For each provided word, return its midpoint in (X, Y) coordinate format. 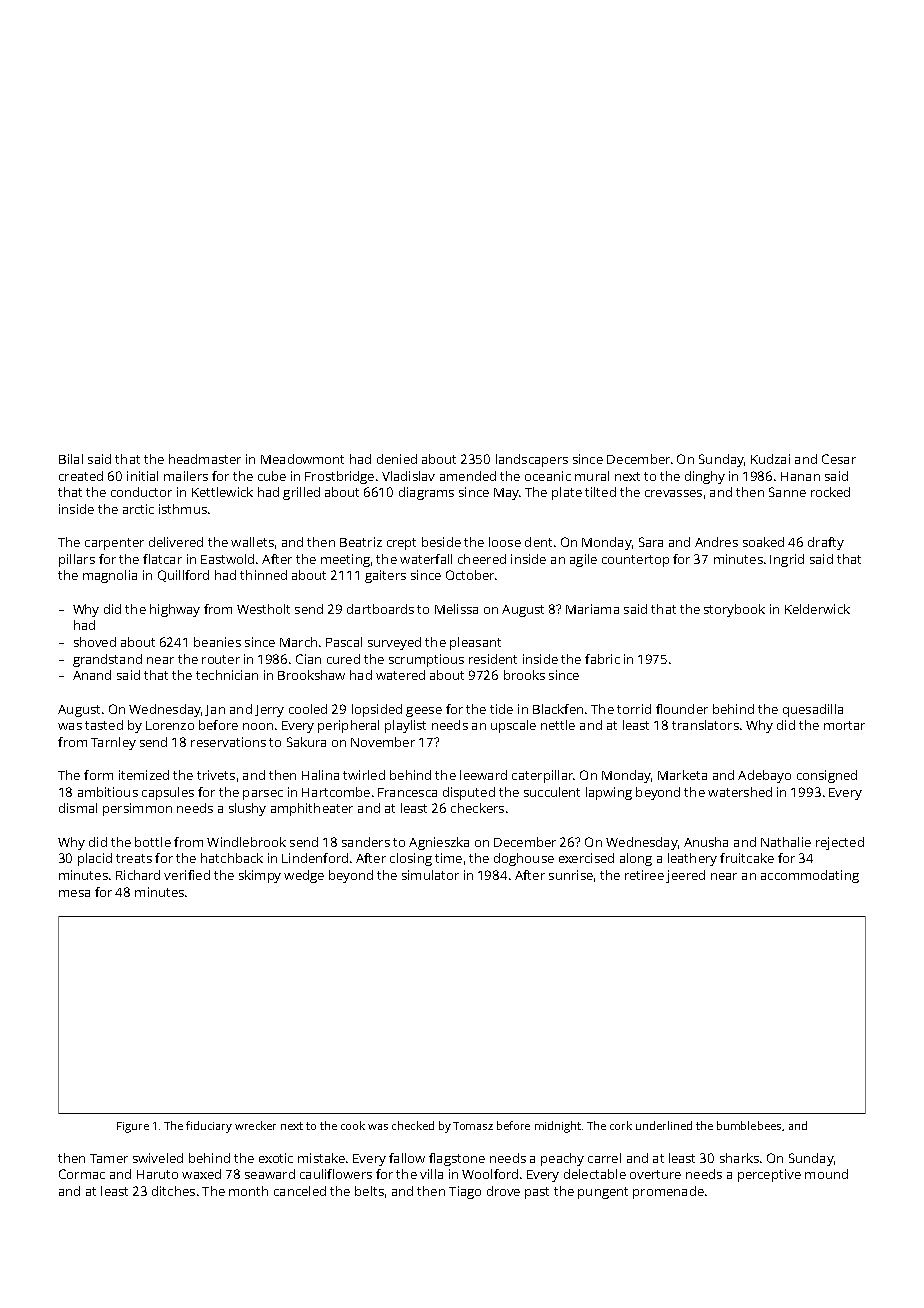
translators (705, 725)
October (470, 575)
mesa (74, 893)
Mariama (592, 609)
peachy (562, 1159)
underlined (664, 1125)
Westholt (263, 609)
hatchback (232, 858)
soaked (763, 542)
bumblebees (749, 1125)
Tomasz (473, 1126)
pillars (77, 560)
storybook (734, 610)
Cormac (82, 1174)
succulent (552, 792)
